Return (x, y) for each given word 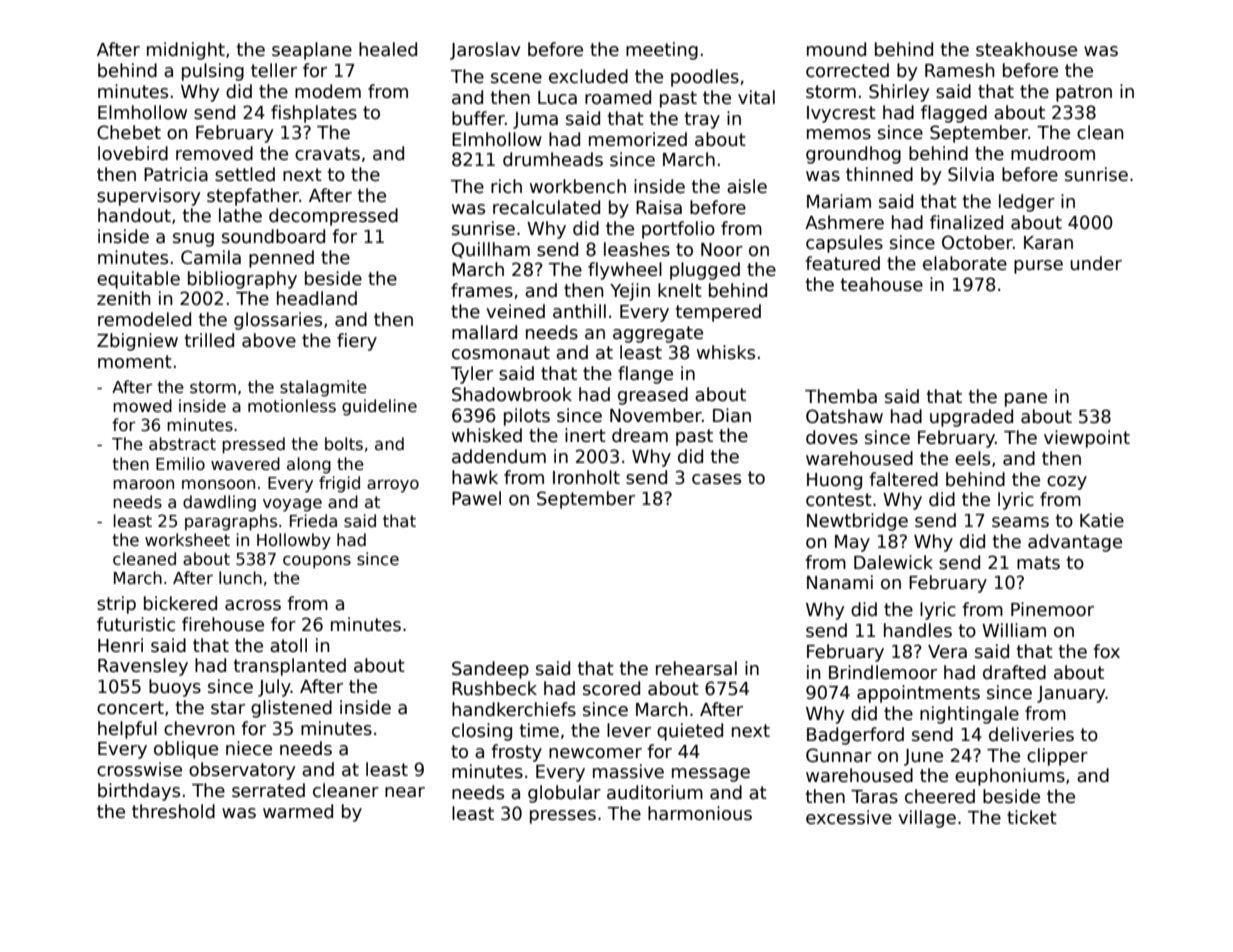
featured (842, 263)
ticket (1032, 817)
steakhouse (1026, 49)
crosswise (139, 769)
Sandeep (490, 670)
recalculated (546, 207)
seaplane (312, 51)
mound (836, 49)
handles (918, 630)
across (253, 605)
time (539, 730)
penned (281, 259)
